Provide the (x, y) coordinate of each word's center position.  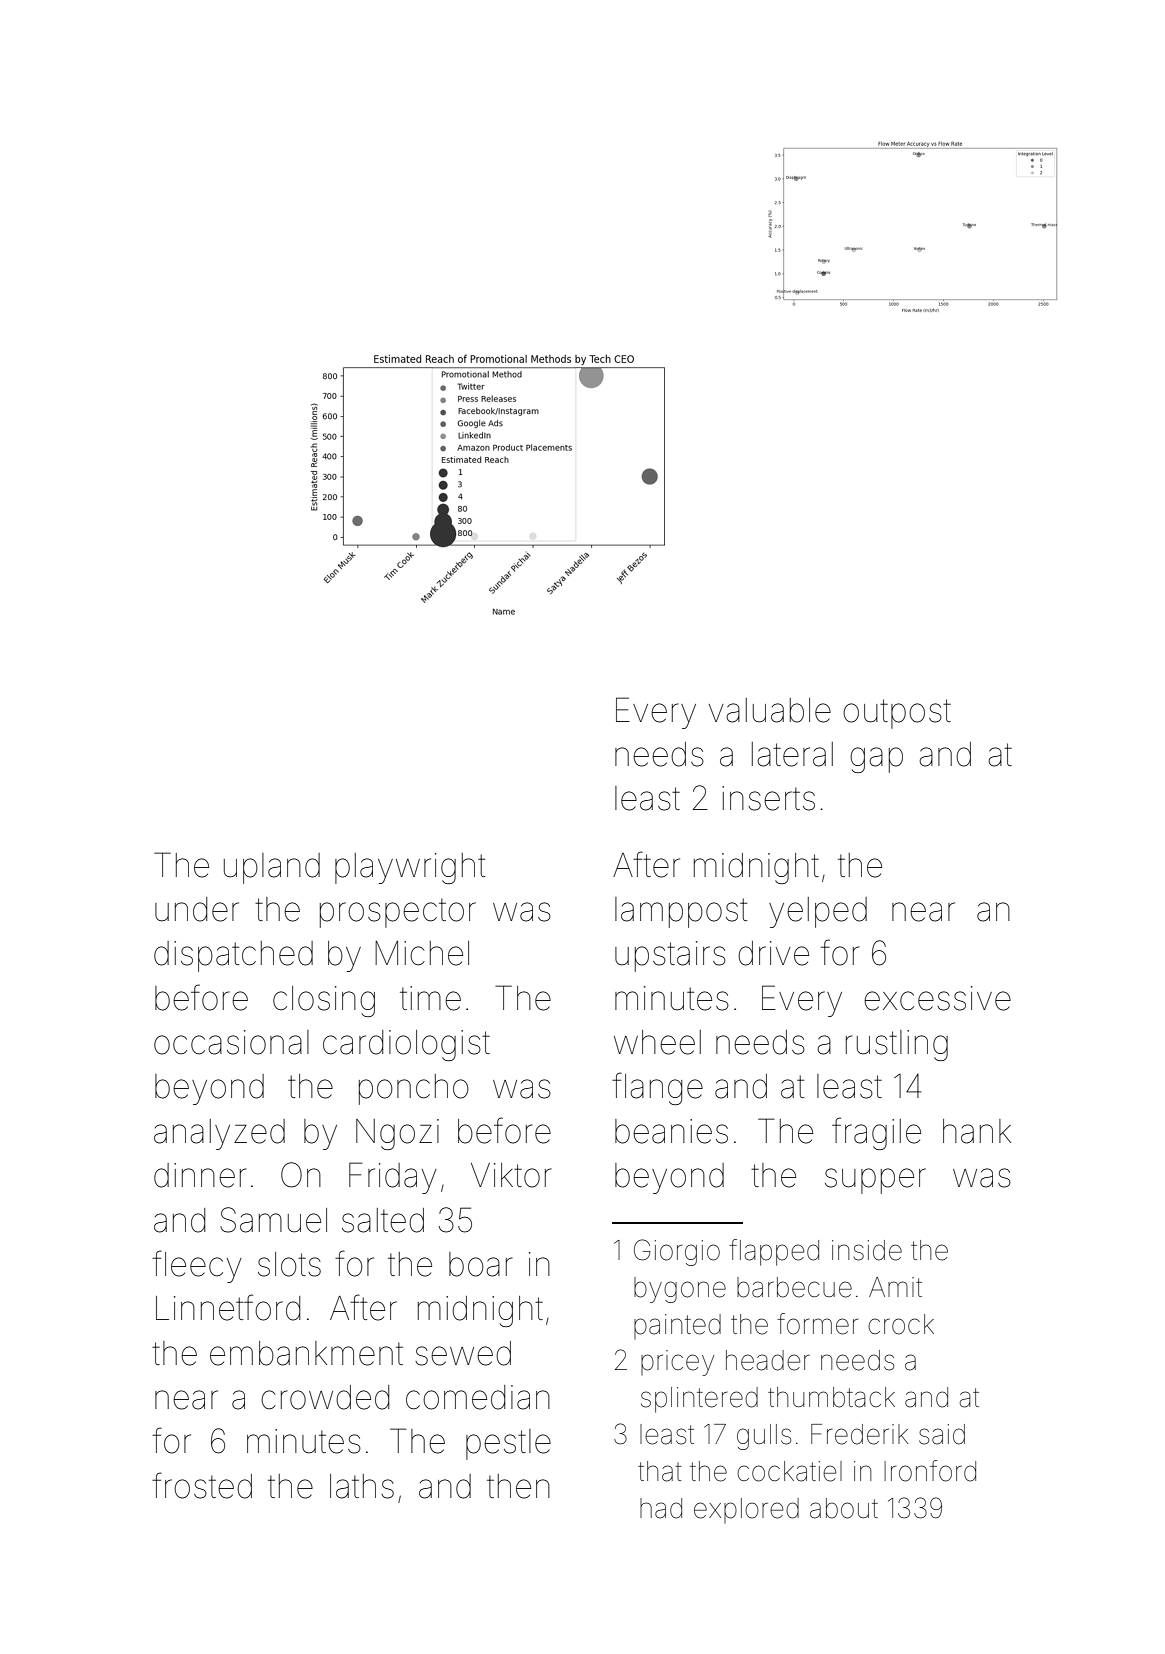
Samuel (273, 1220)
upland (272, 868)
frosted (202, 1485)
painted (677, 1326)
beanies (671, 1131)
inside (867, 1250)
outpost (897, 714)
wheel (657, 1042)
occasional (231, 1042)
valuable (770, 710)
